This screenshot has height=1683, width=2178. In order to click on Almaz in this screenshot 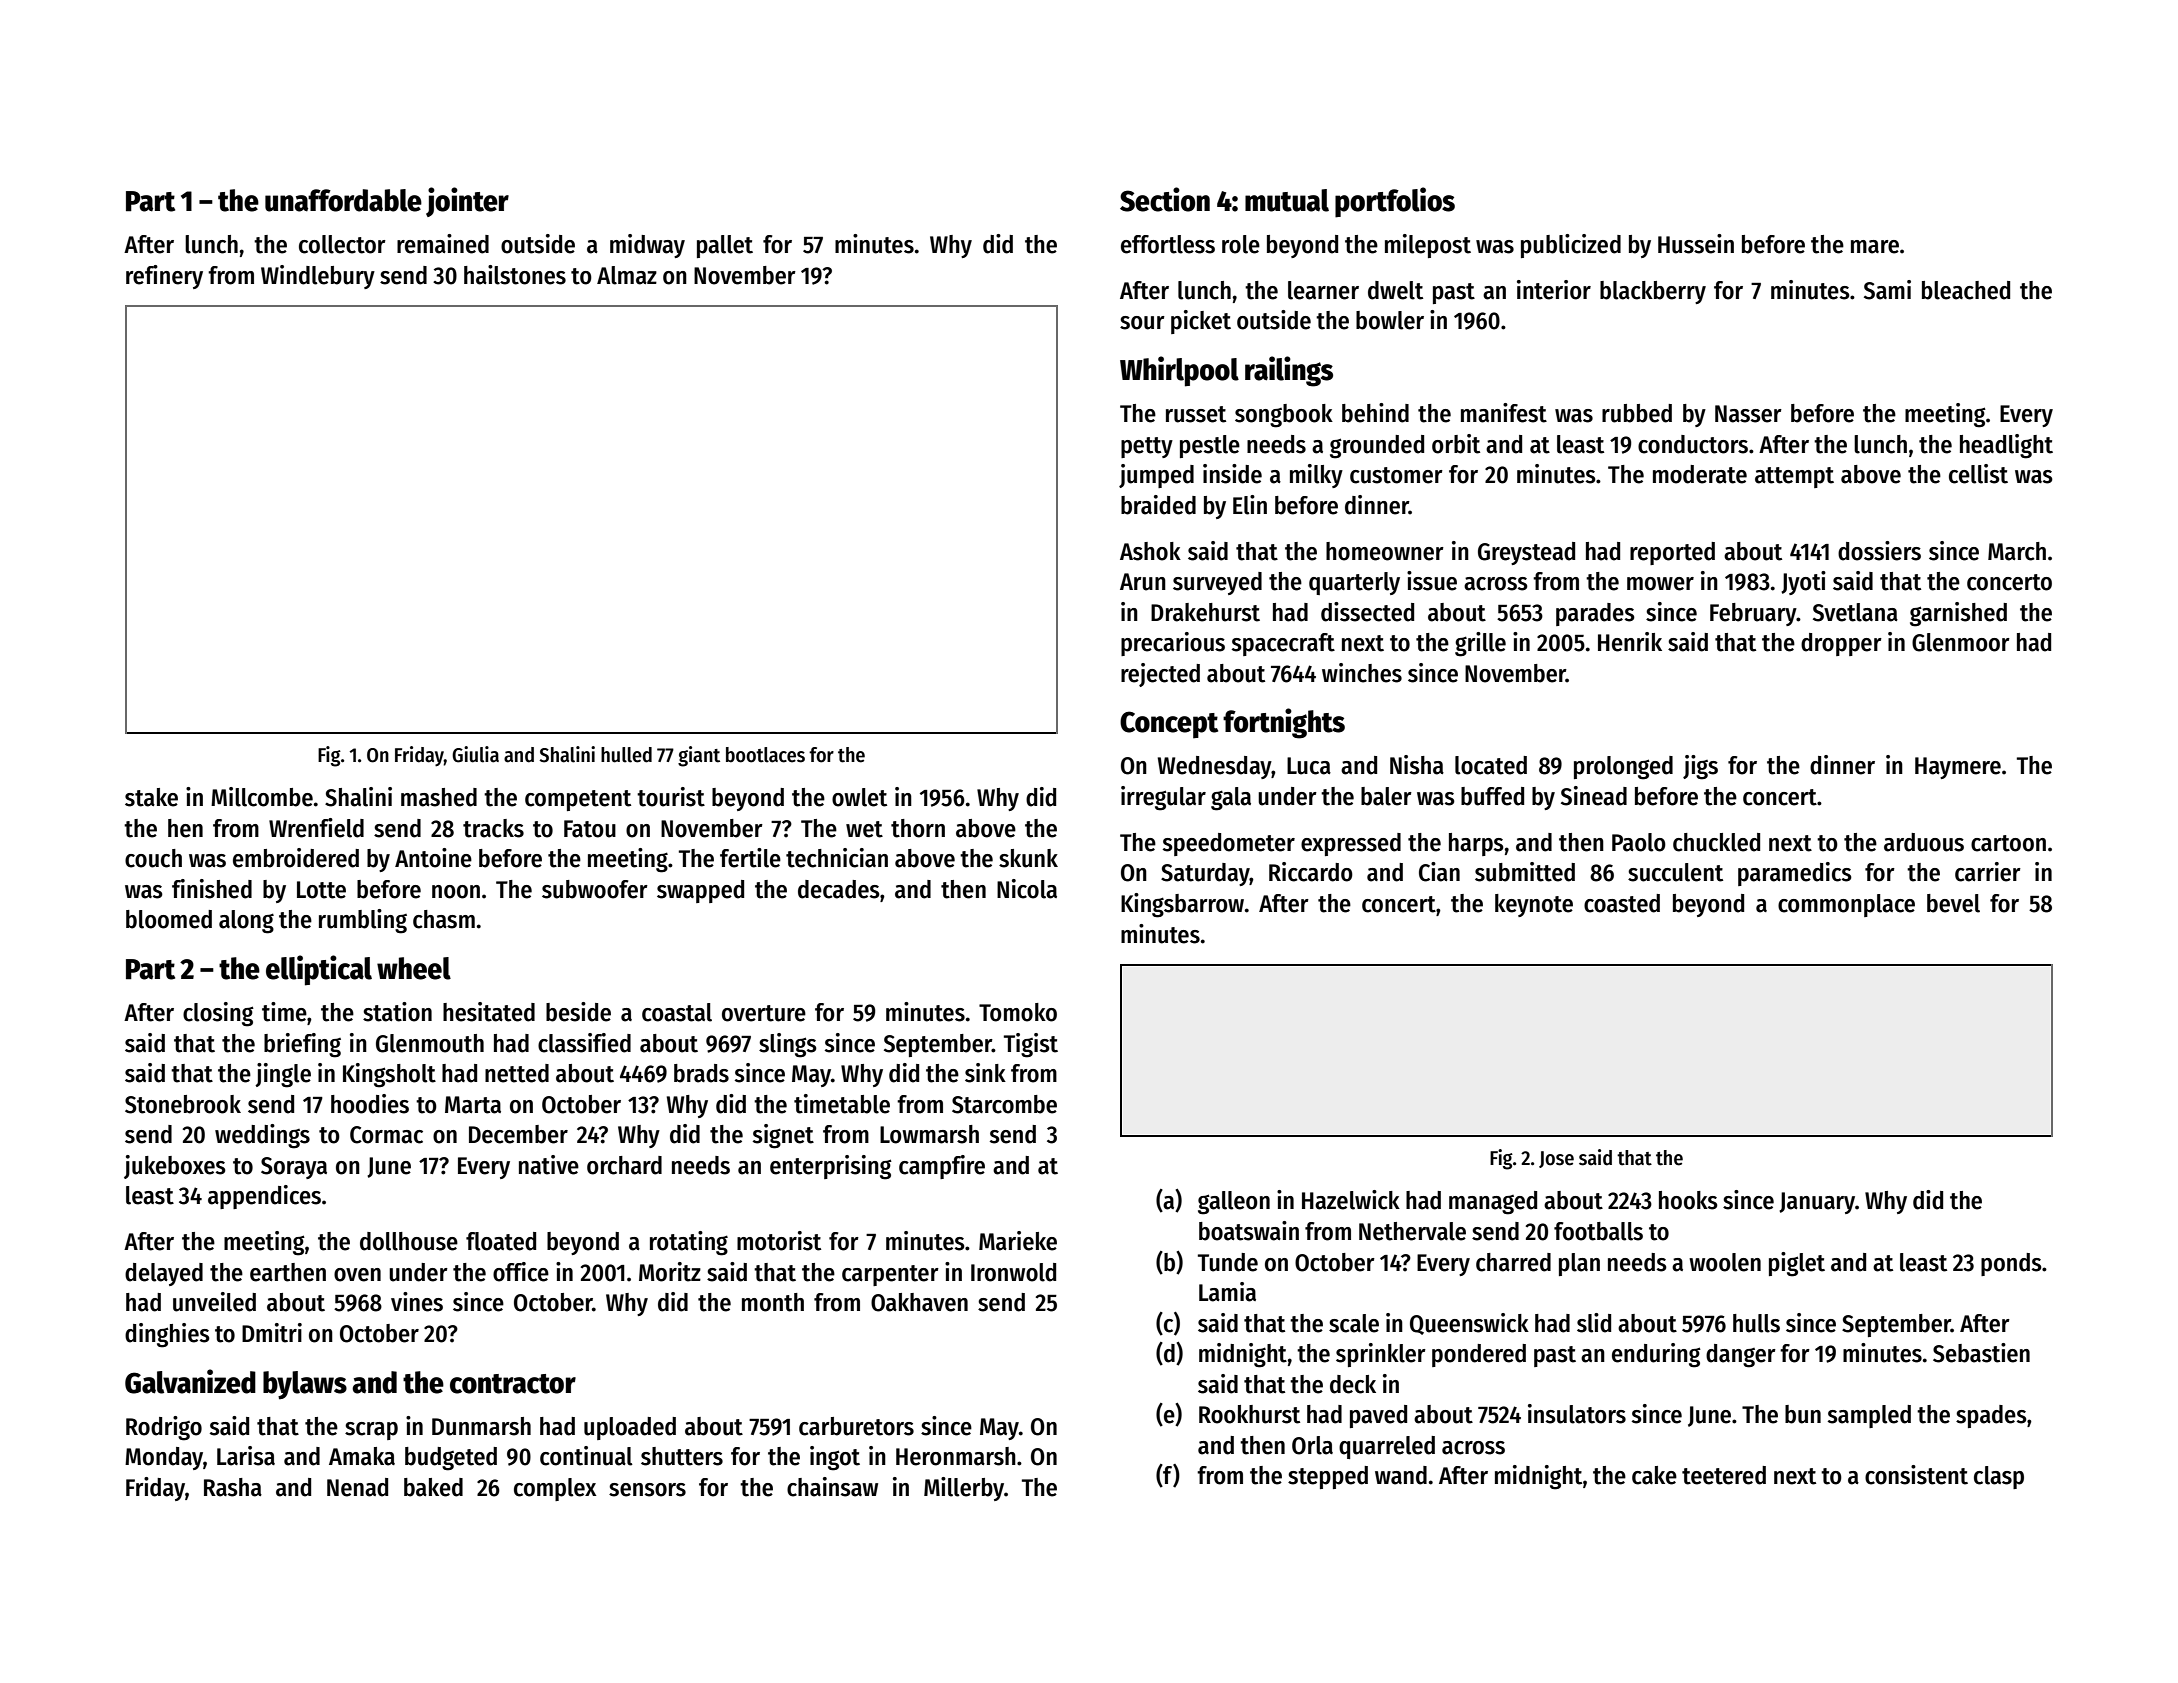, I will do `click(627, 275)`.
